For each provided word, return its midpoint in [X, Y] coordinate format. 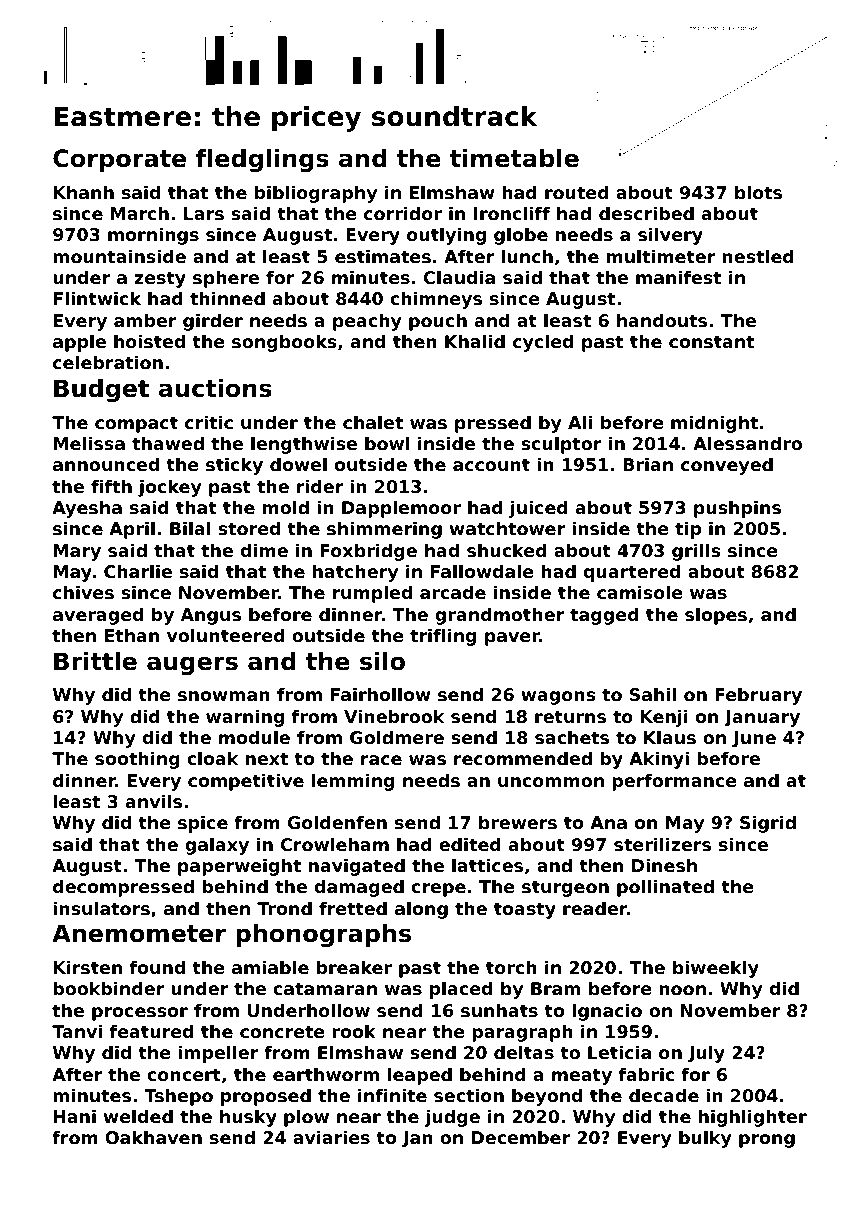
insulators [101, 908]
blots [758, 192]
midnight [714, 424]
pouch [438, 322]
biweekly [716, 969]
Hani [75, 1116]
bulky [705, 1139]
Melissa [89, 443]
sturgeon [565, 888]
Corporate [119, 160]
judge [452, 1118]
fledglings [262, 160]
